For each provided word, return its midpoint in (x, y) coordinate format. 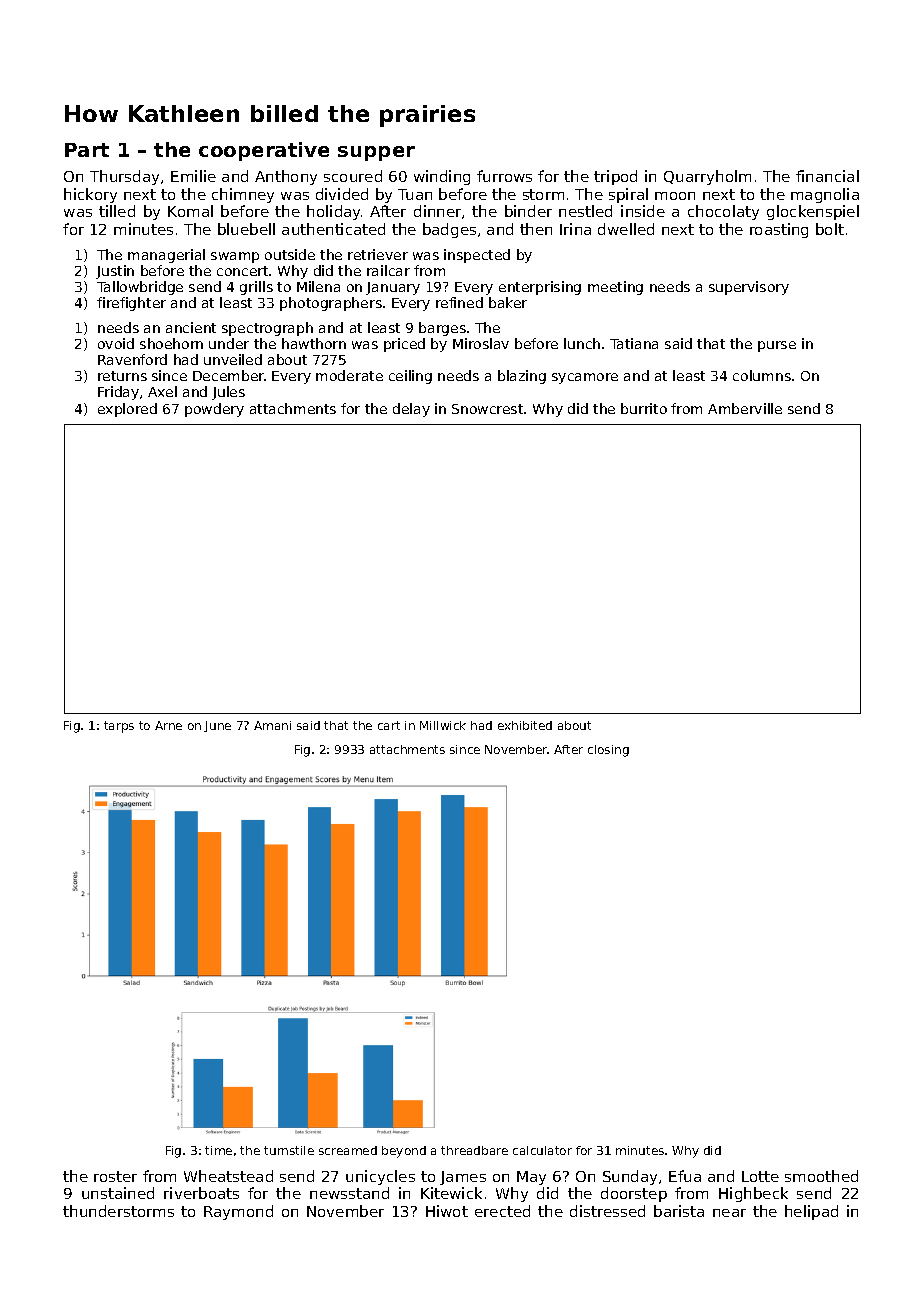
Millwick (443, 725)
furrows (504, 176)
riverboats (201, 1193)
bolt (830, 229)
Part (87, 150)
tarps (119, 727)
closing (608, 751)
